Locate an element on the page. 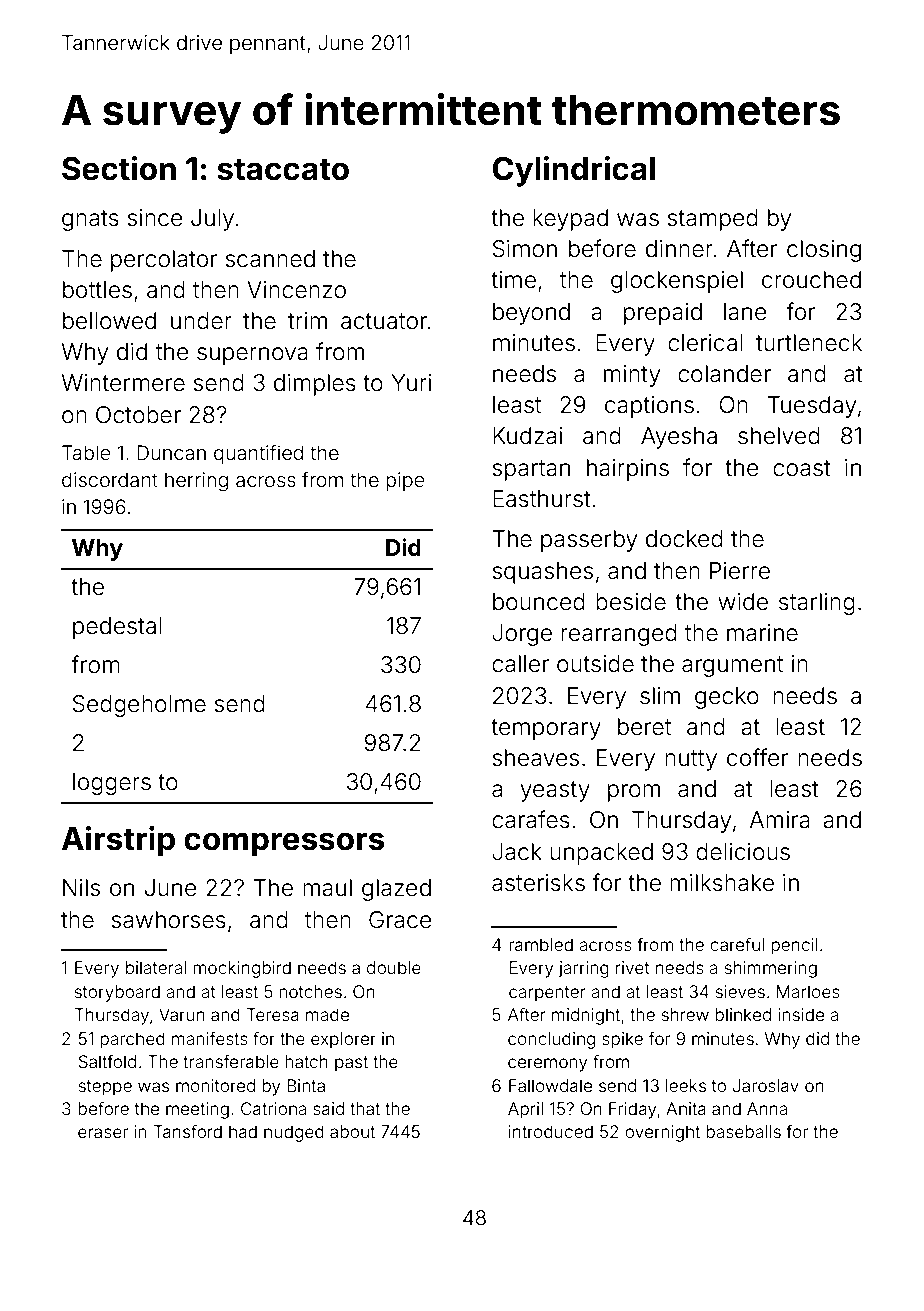 The image size is (924, 1311). stamped is located at coordinates (712, 220).
